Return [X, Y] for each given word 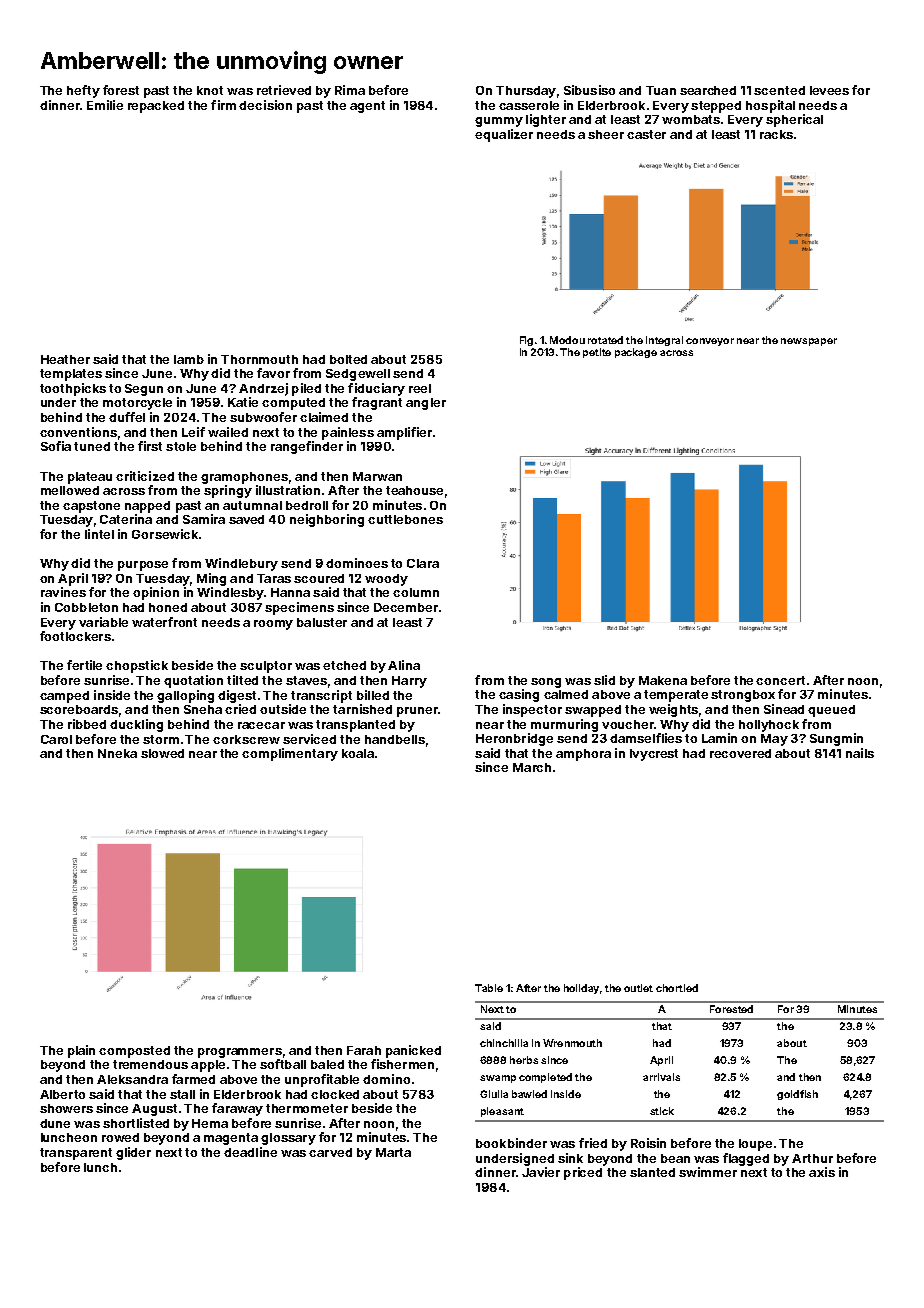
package [636, 353]
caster [646, 134]
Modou [567, 340]
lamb [189, 359]
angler [426, 404]
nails [860, 753]
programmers [240, 1053]
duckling [136, 725]
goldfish [797, 1095]
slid [604, 680]
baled [327, 1064]
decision [265, 105]
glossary [288, 1139]
